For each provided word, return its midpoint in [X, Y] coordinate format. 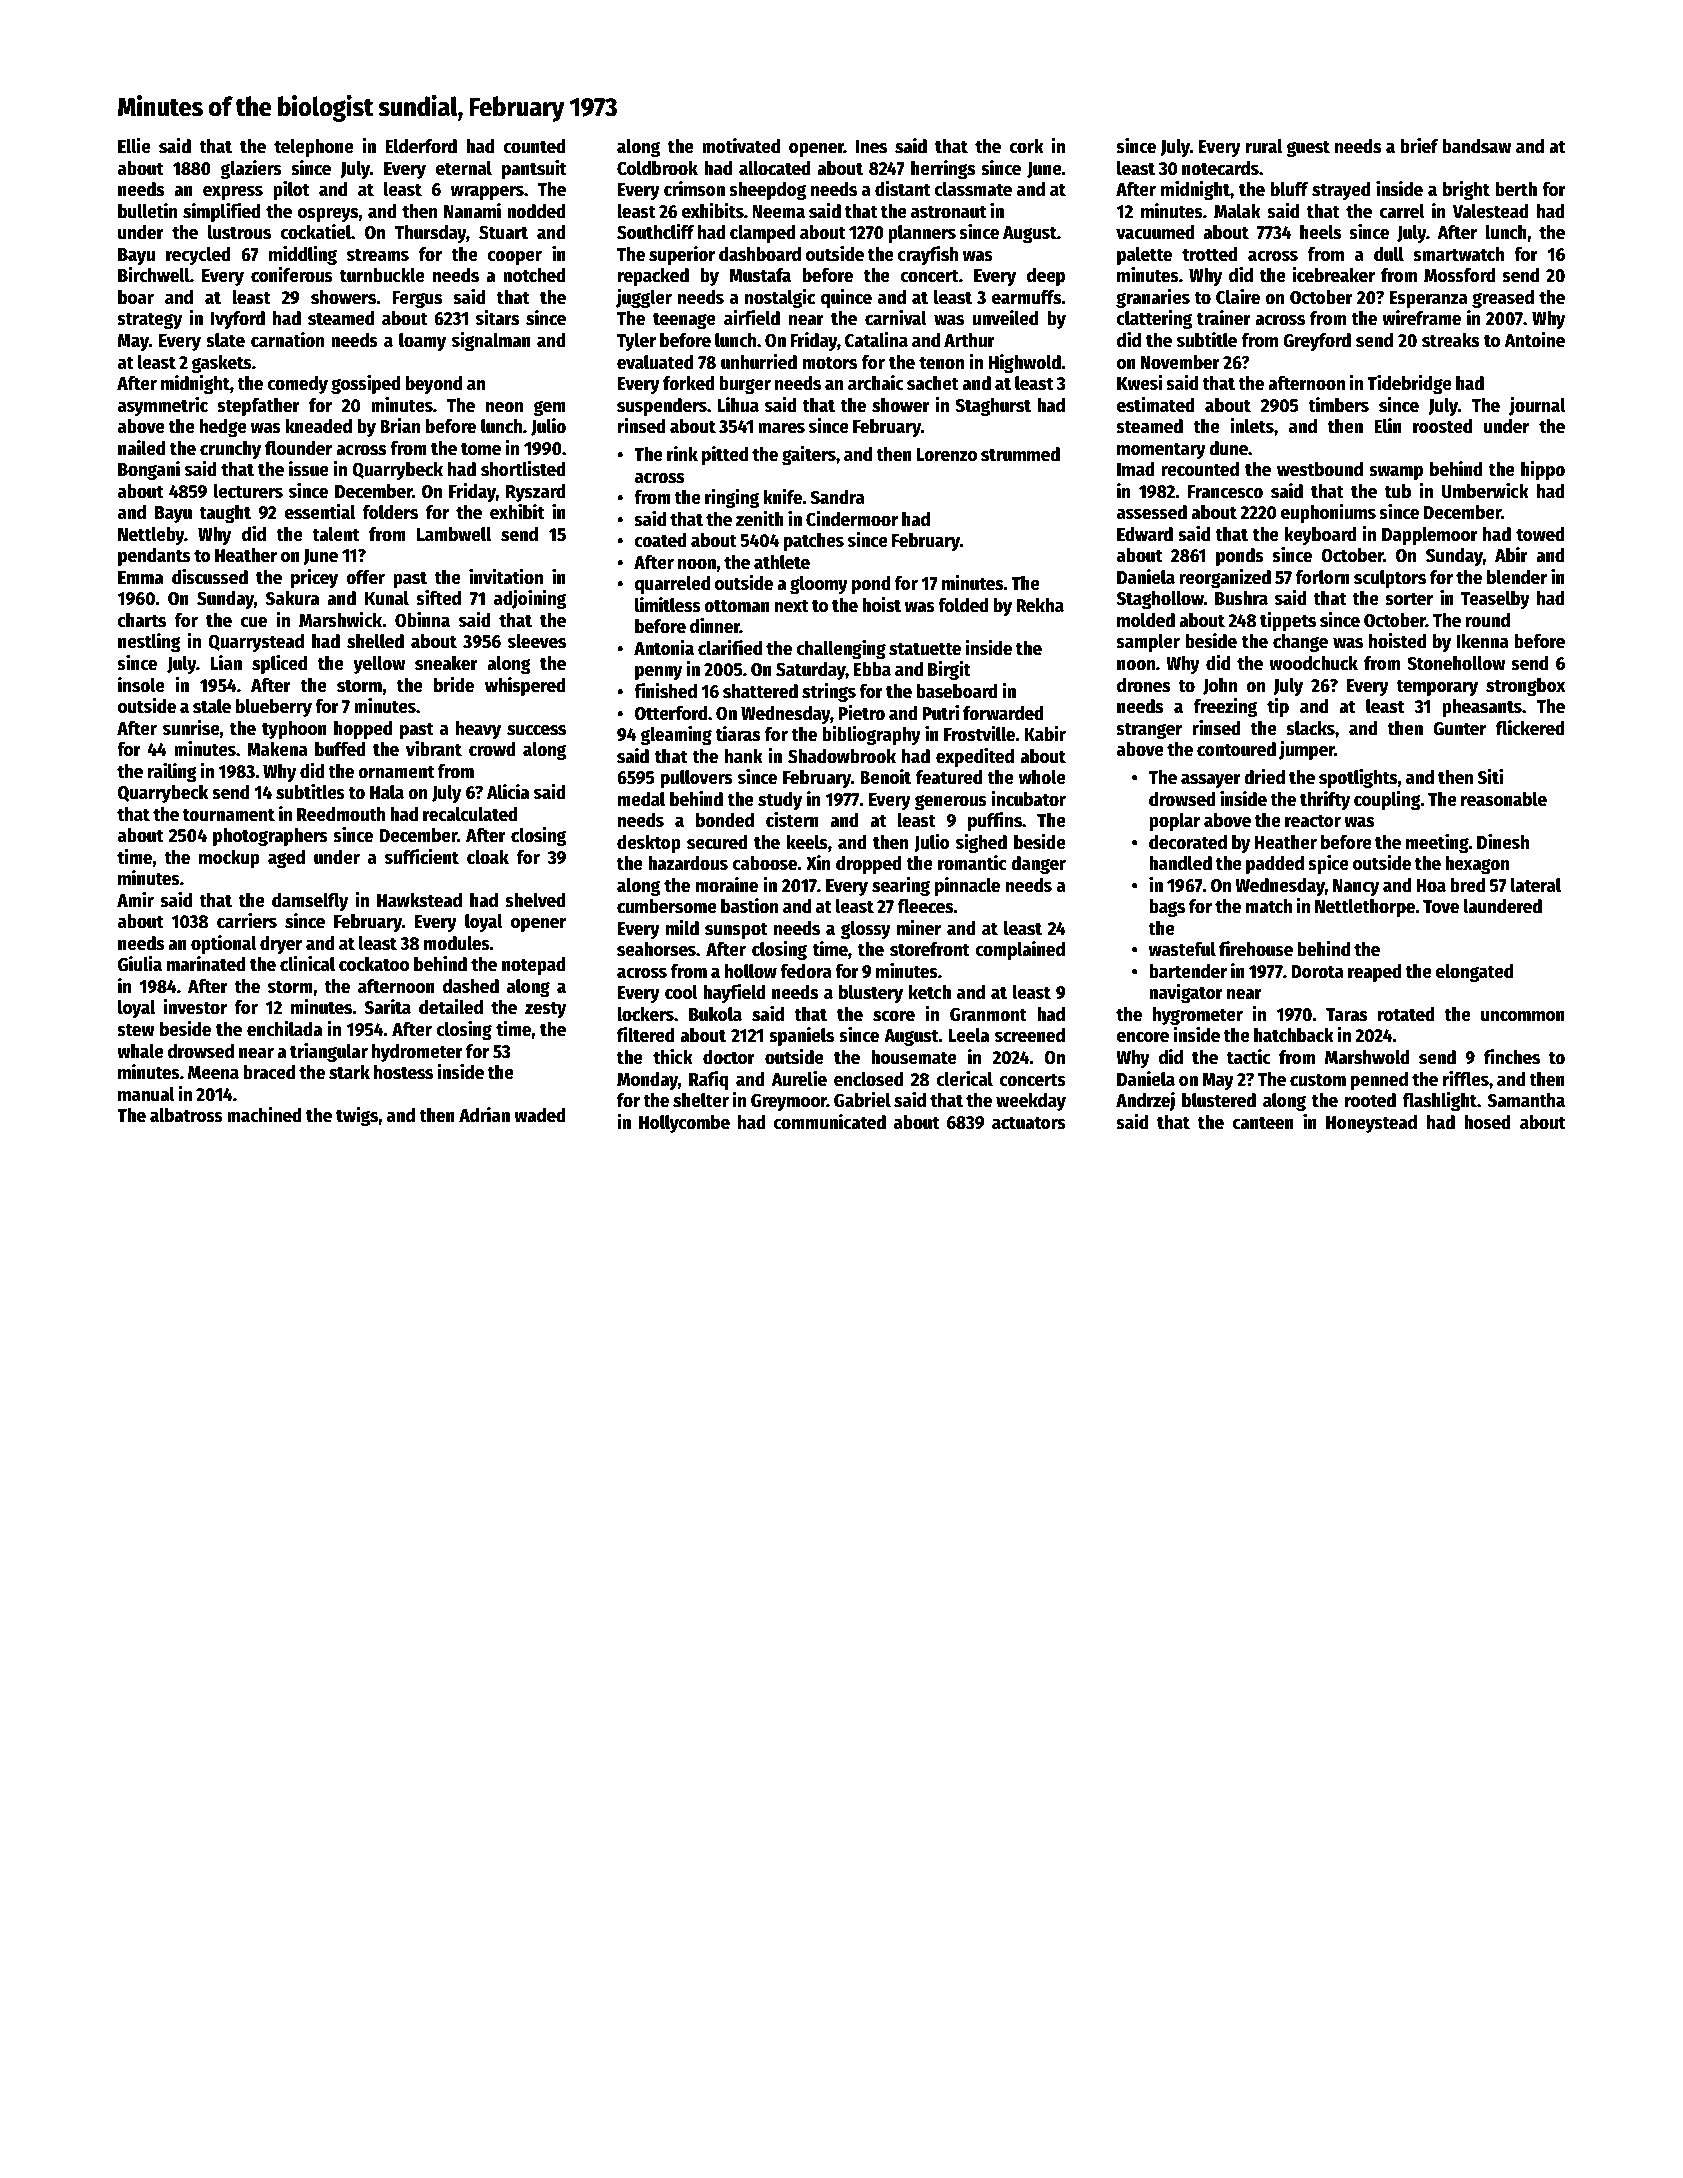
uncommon [1523, 1016]
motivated [741, 146]
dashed [471, 986]
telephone [314, 148]
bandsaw [1476, 146]
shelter [701, 1100]
